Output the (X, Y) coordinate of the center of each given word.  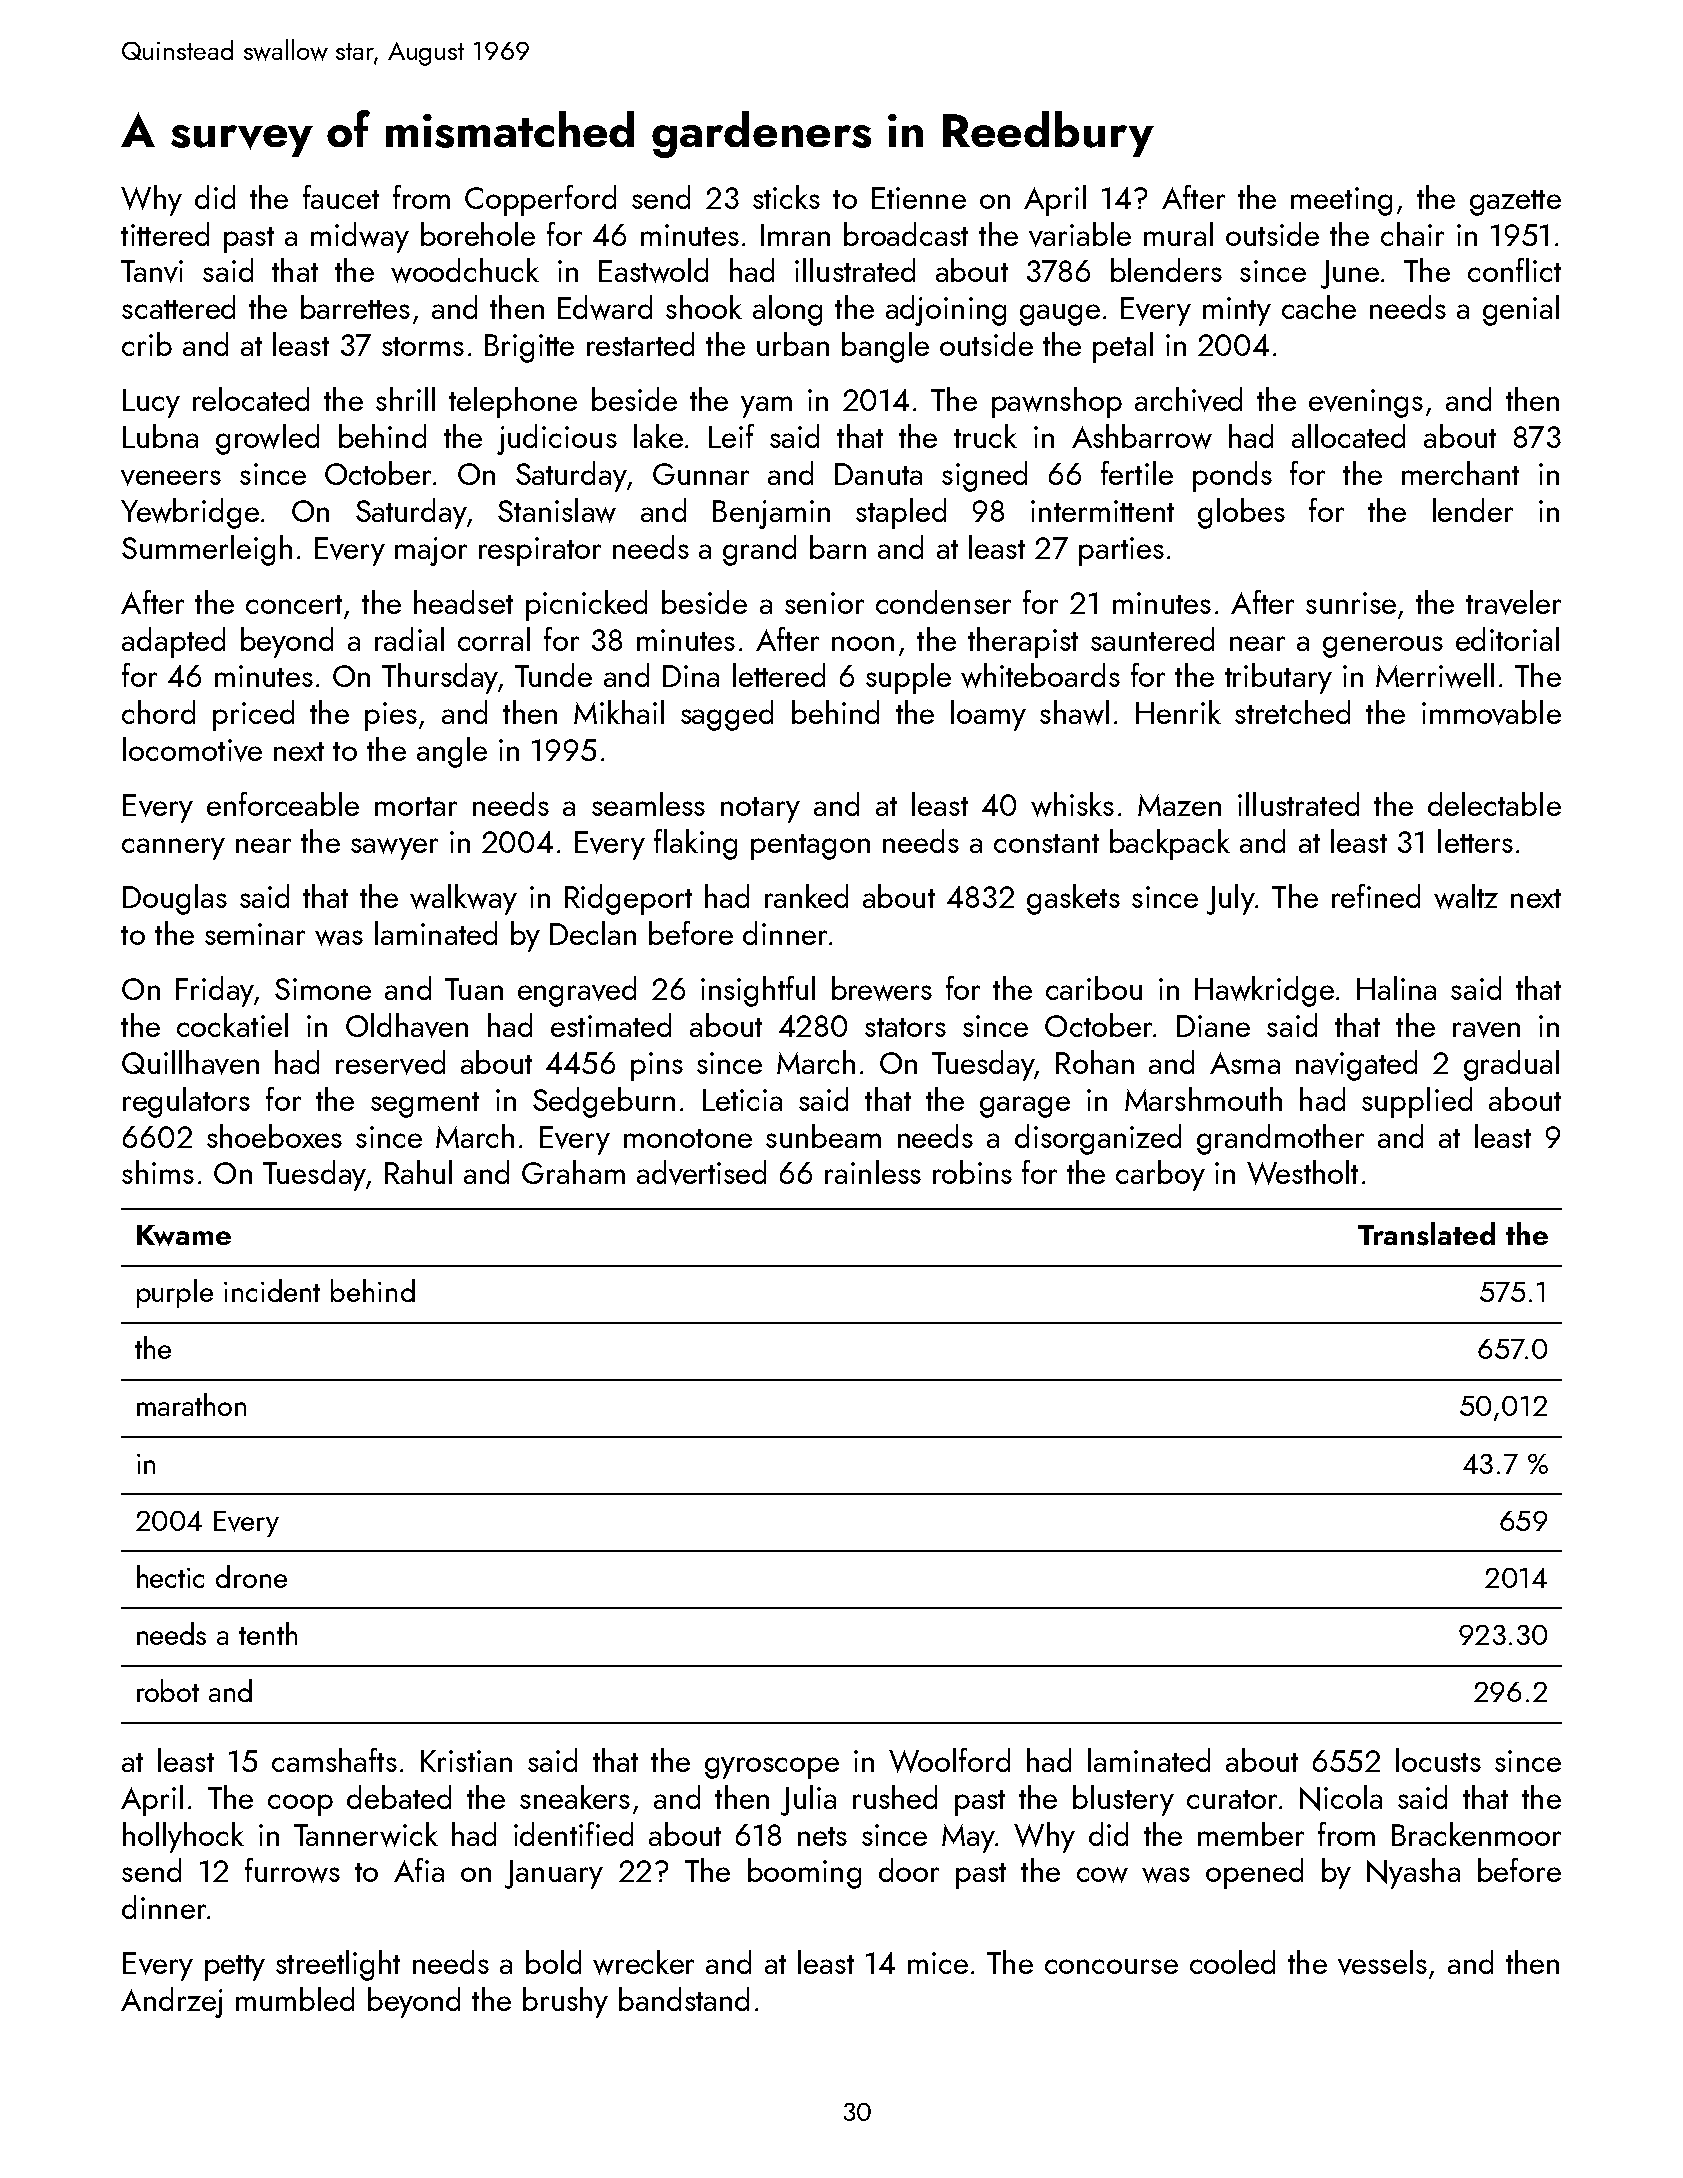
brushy (565, 2002)
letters (1475, 841)
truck (985, 436)
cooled (1232, 1962)
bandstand (684, 1999)
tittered (165, 234)
